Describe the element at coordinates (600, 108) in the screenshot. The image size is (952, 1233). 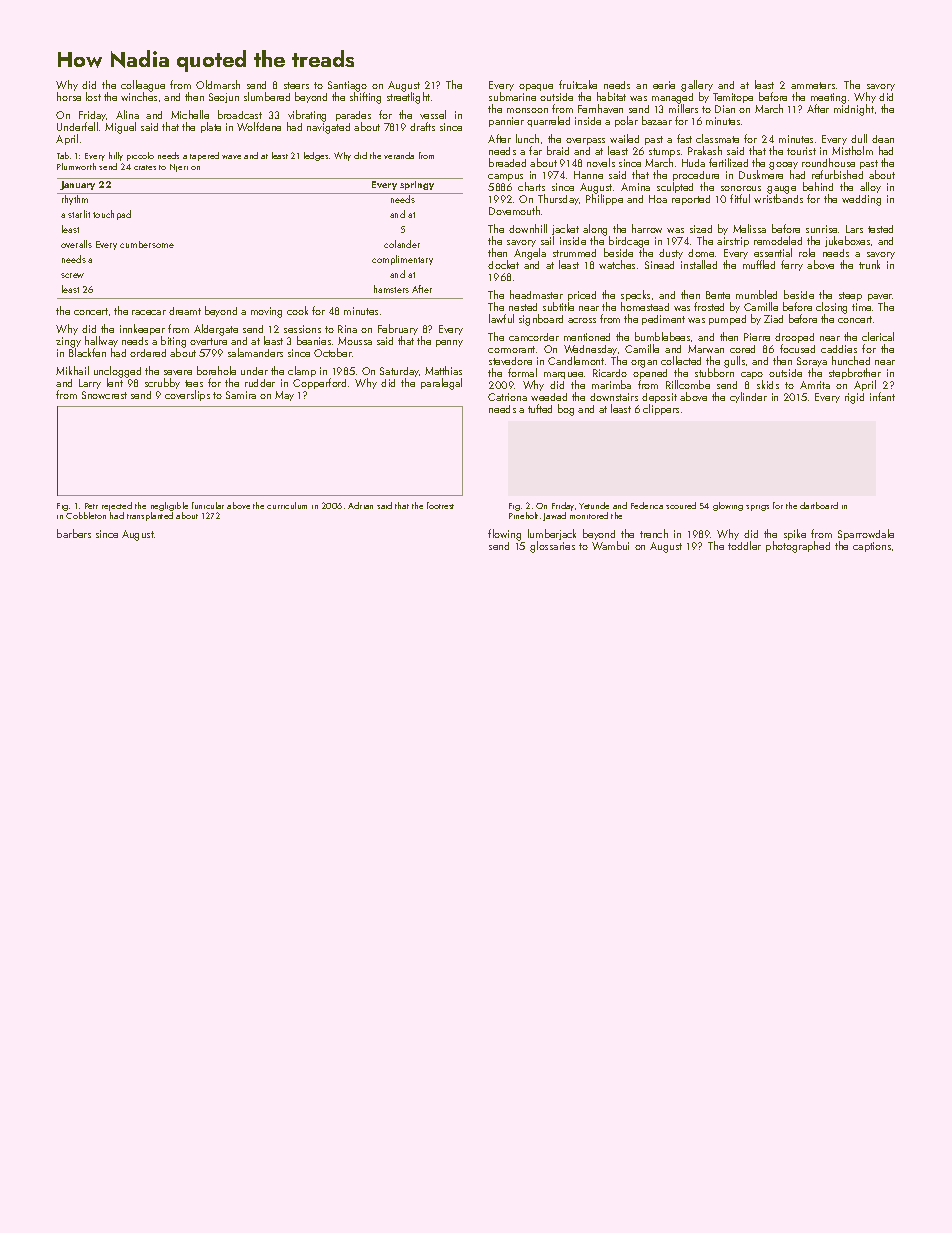
I see `Fernhaven` at that location.
